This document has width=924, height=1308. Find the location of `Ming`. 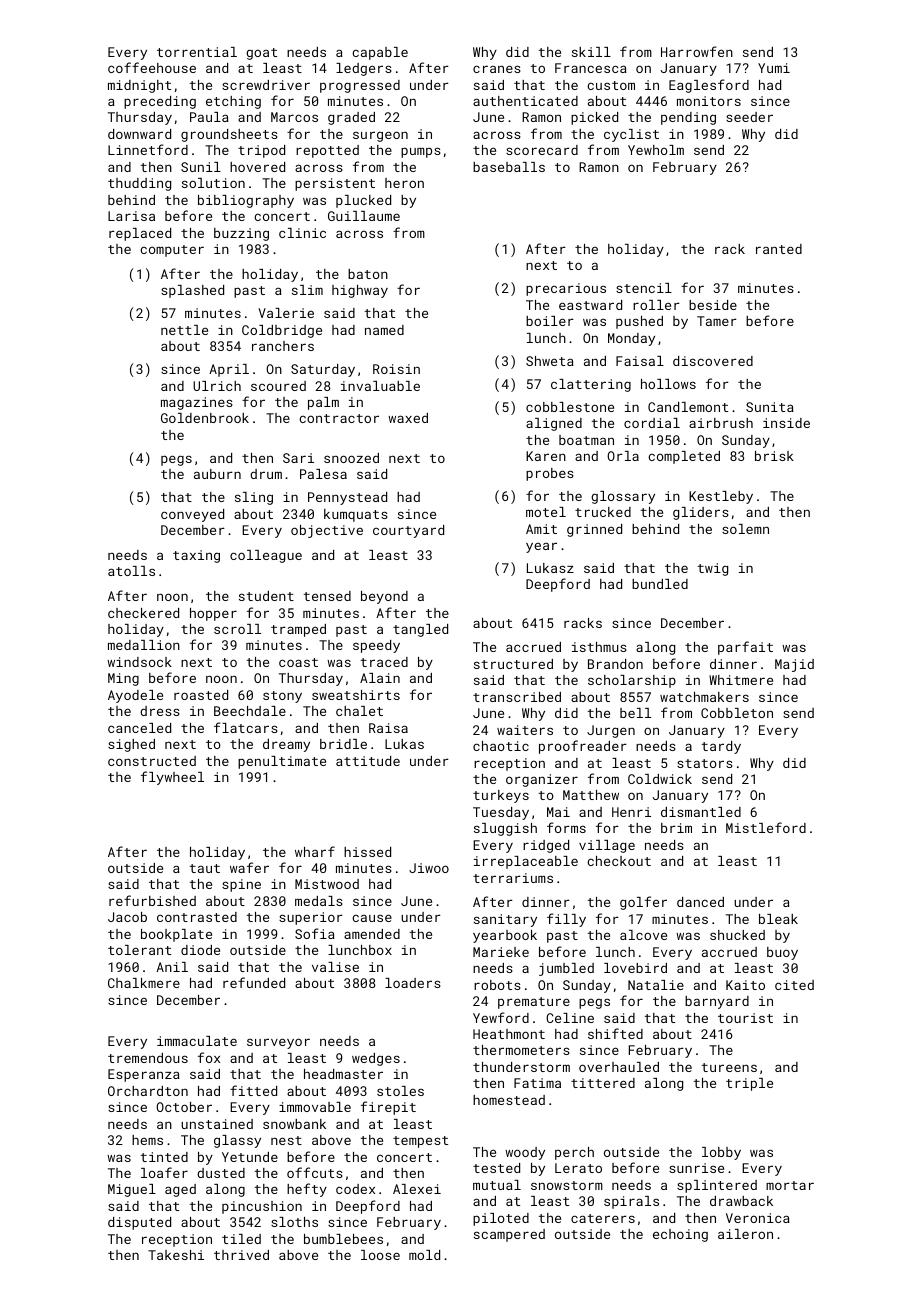

Ming is located at coordinates (123, 679).
